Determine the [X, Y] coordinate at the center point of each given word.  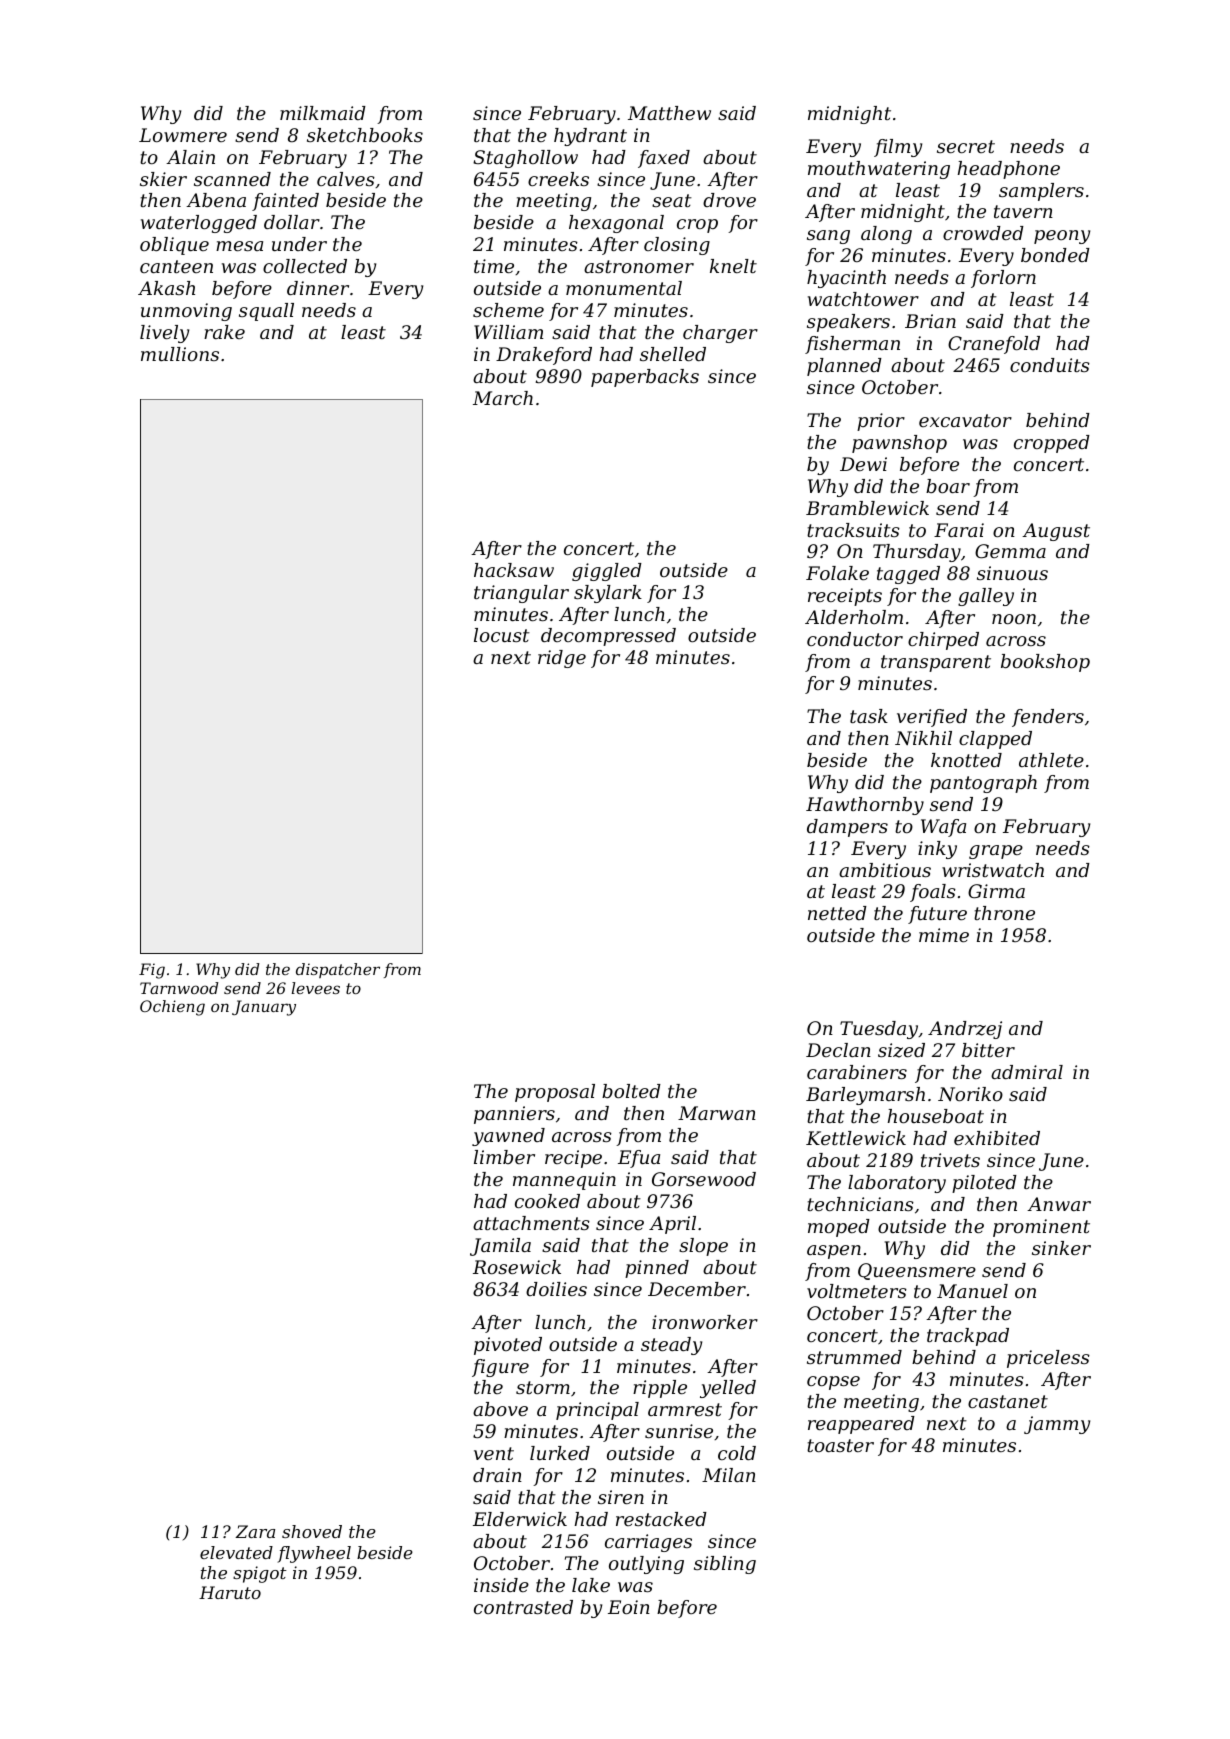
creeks [558, 179]
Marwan [717, 1113]
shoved [312, 1531]
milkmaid [323, 113]
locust [502, 635]
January [264, 1008]
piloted [984, 1184]
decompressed [608, 637]
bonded [1055, 255]
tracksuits [853, 530]
